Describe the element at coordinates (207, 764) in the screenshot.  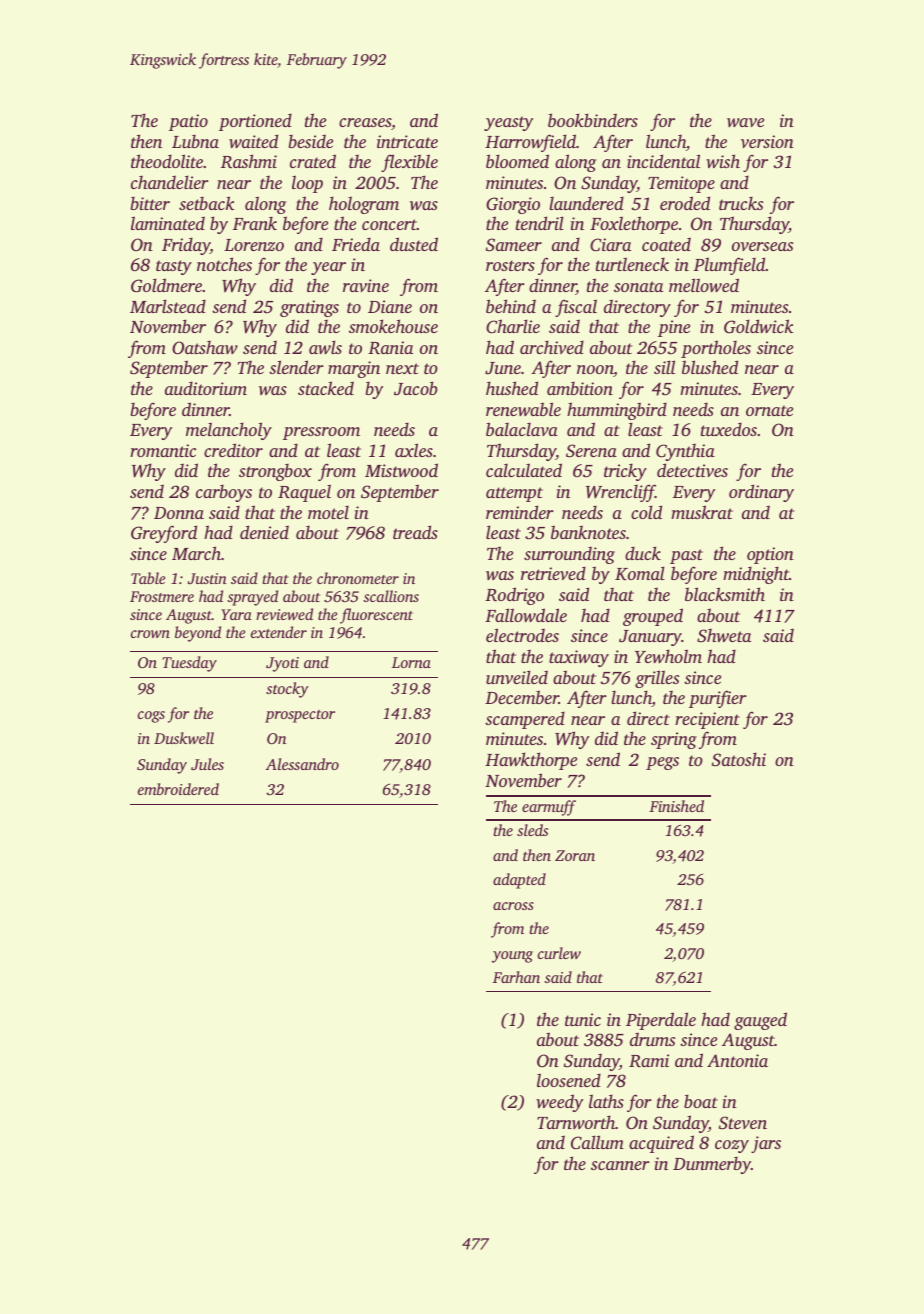
I see `Jules` at that location.
